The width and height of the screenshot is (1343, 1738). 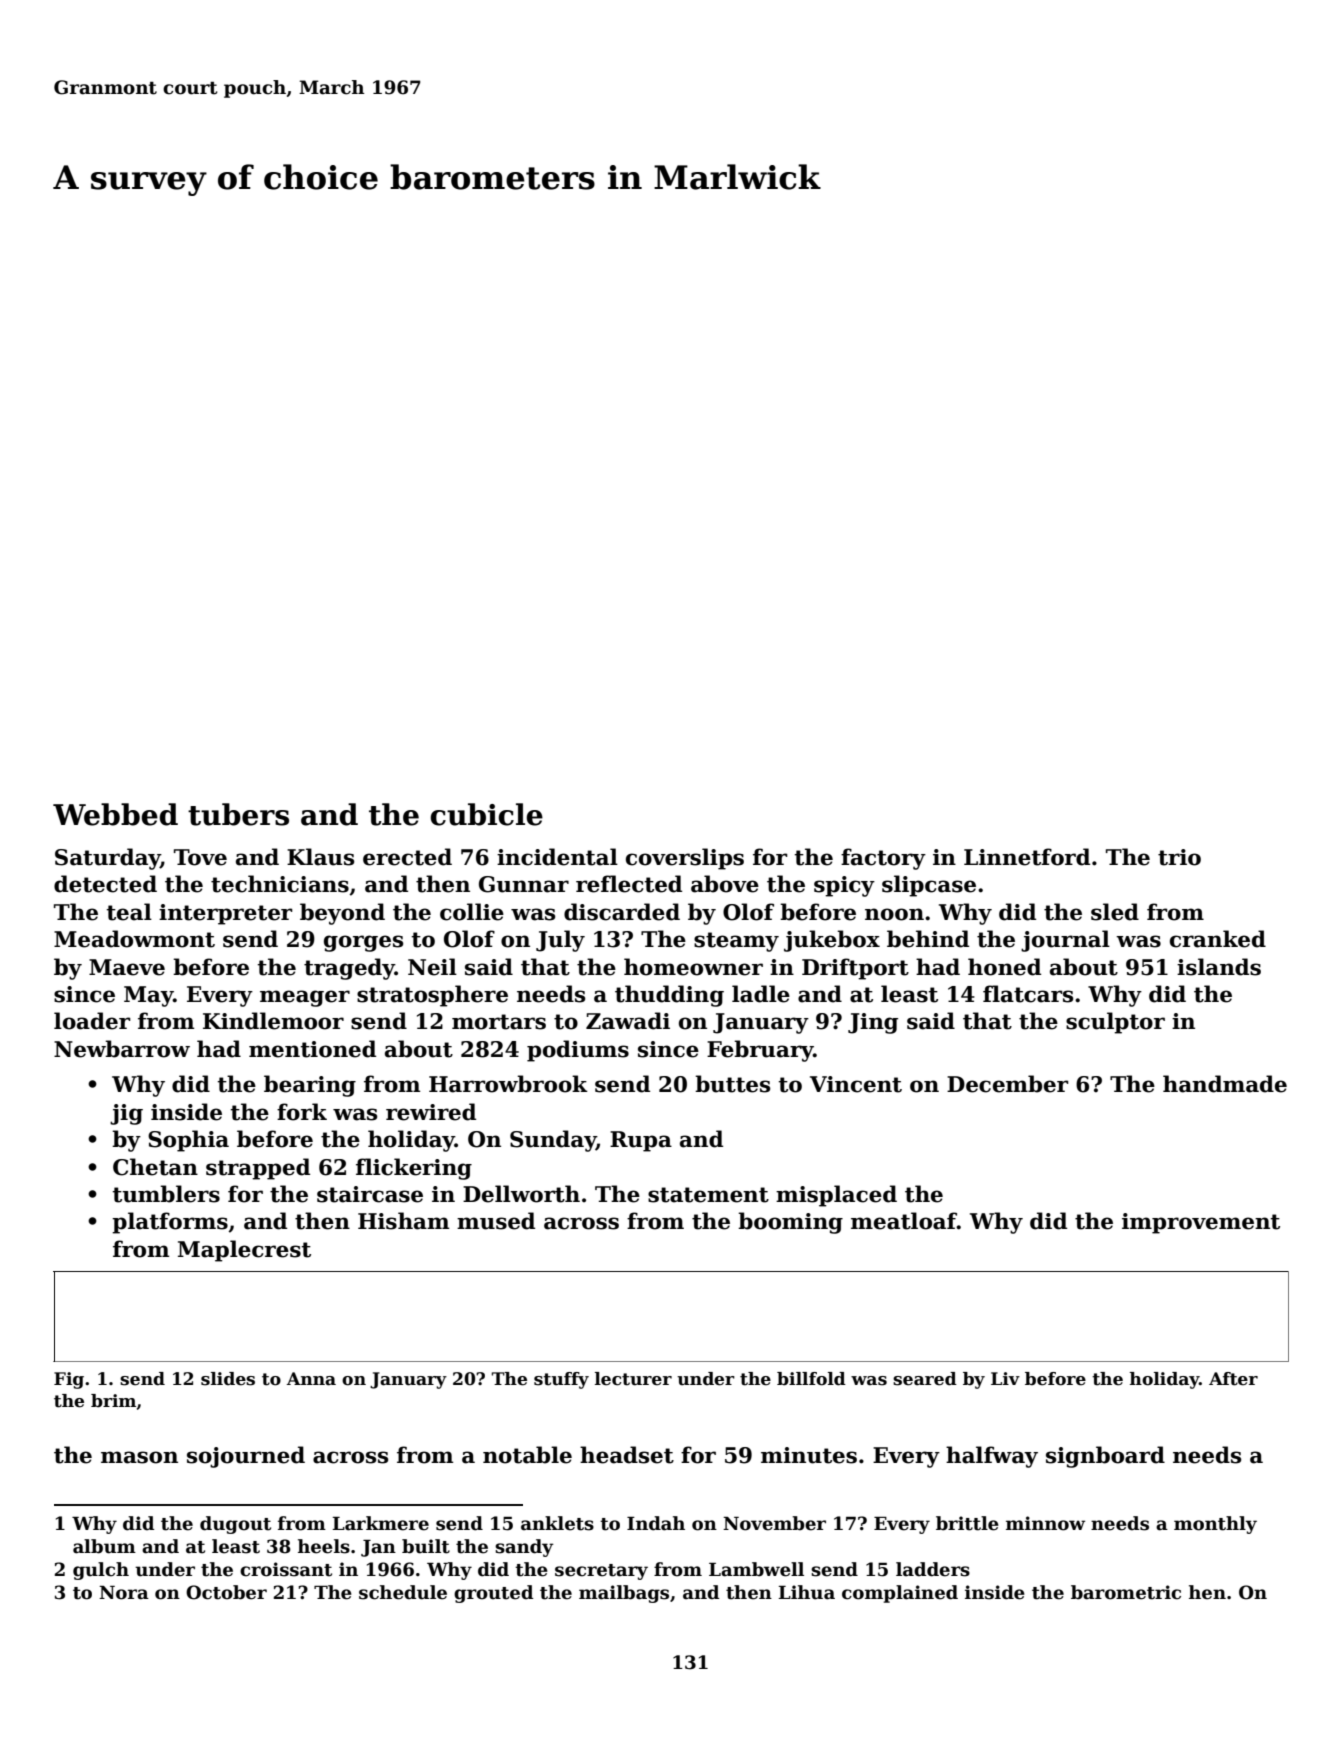 What do you see at coordinates (104, 1546) in the screenshot?
I see `album` at bounding box center [104, 1546].
